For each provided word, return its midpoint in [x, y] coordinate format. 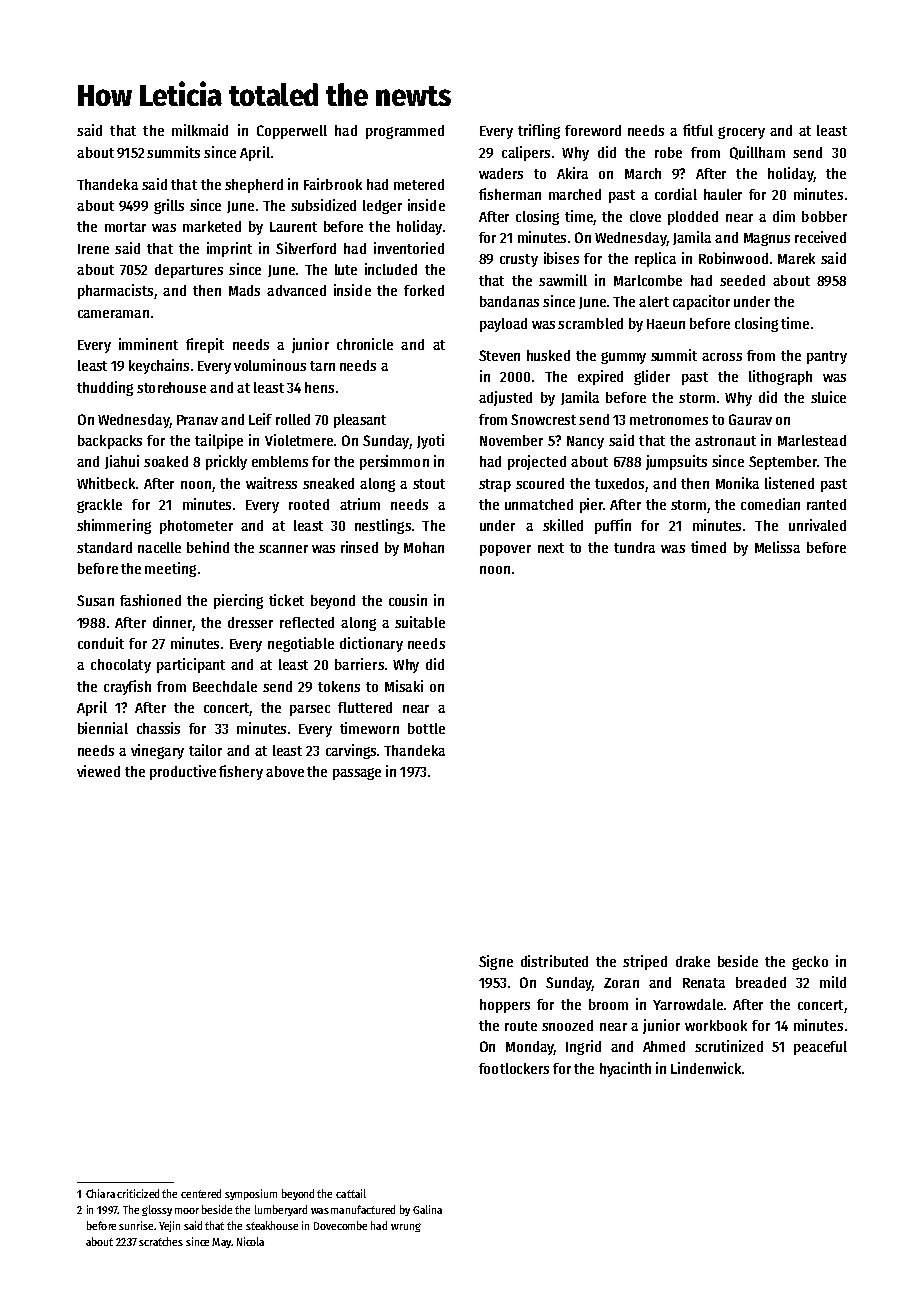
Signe [496, 962]
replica [655, 259]
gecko [810, 963]
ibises [561, 258]
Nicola [250, 1241]
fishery [241, 772]
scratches [161, 1241]
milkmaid [200, 130]
